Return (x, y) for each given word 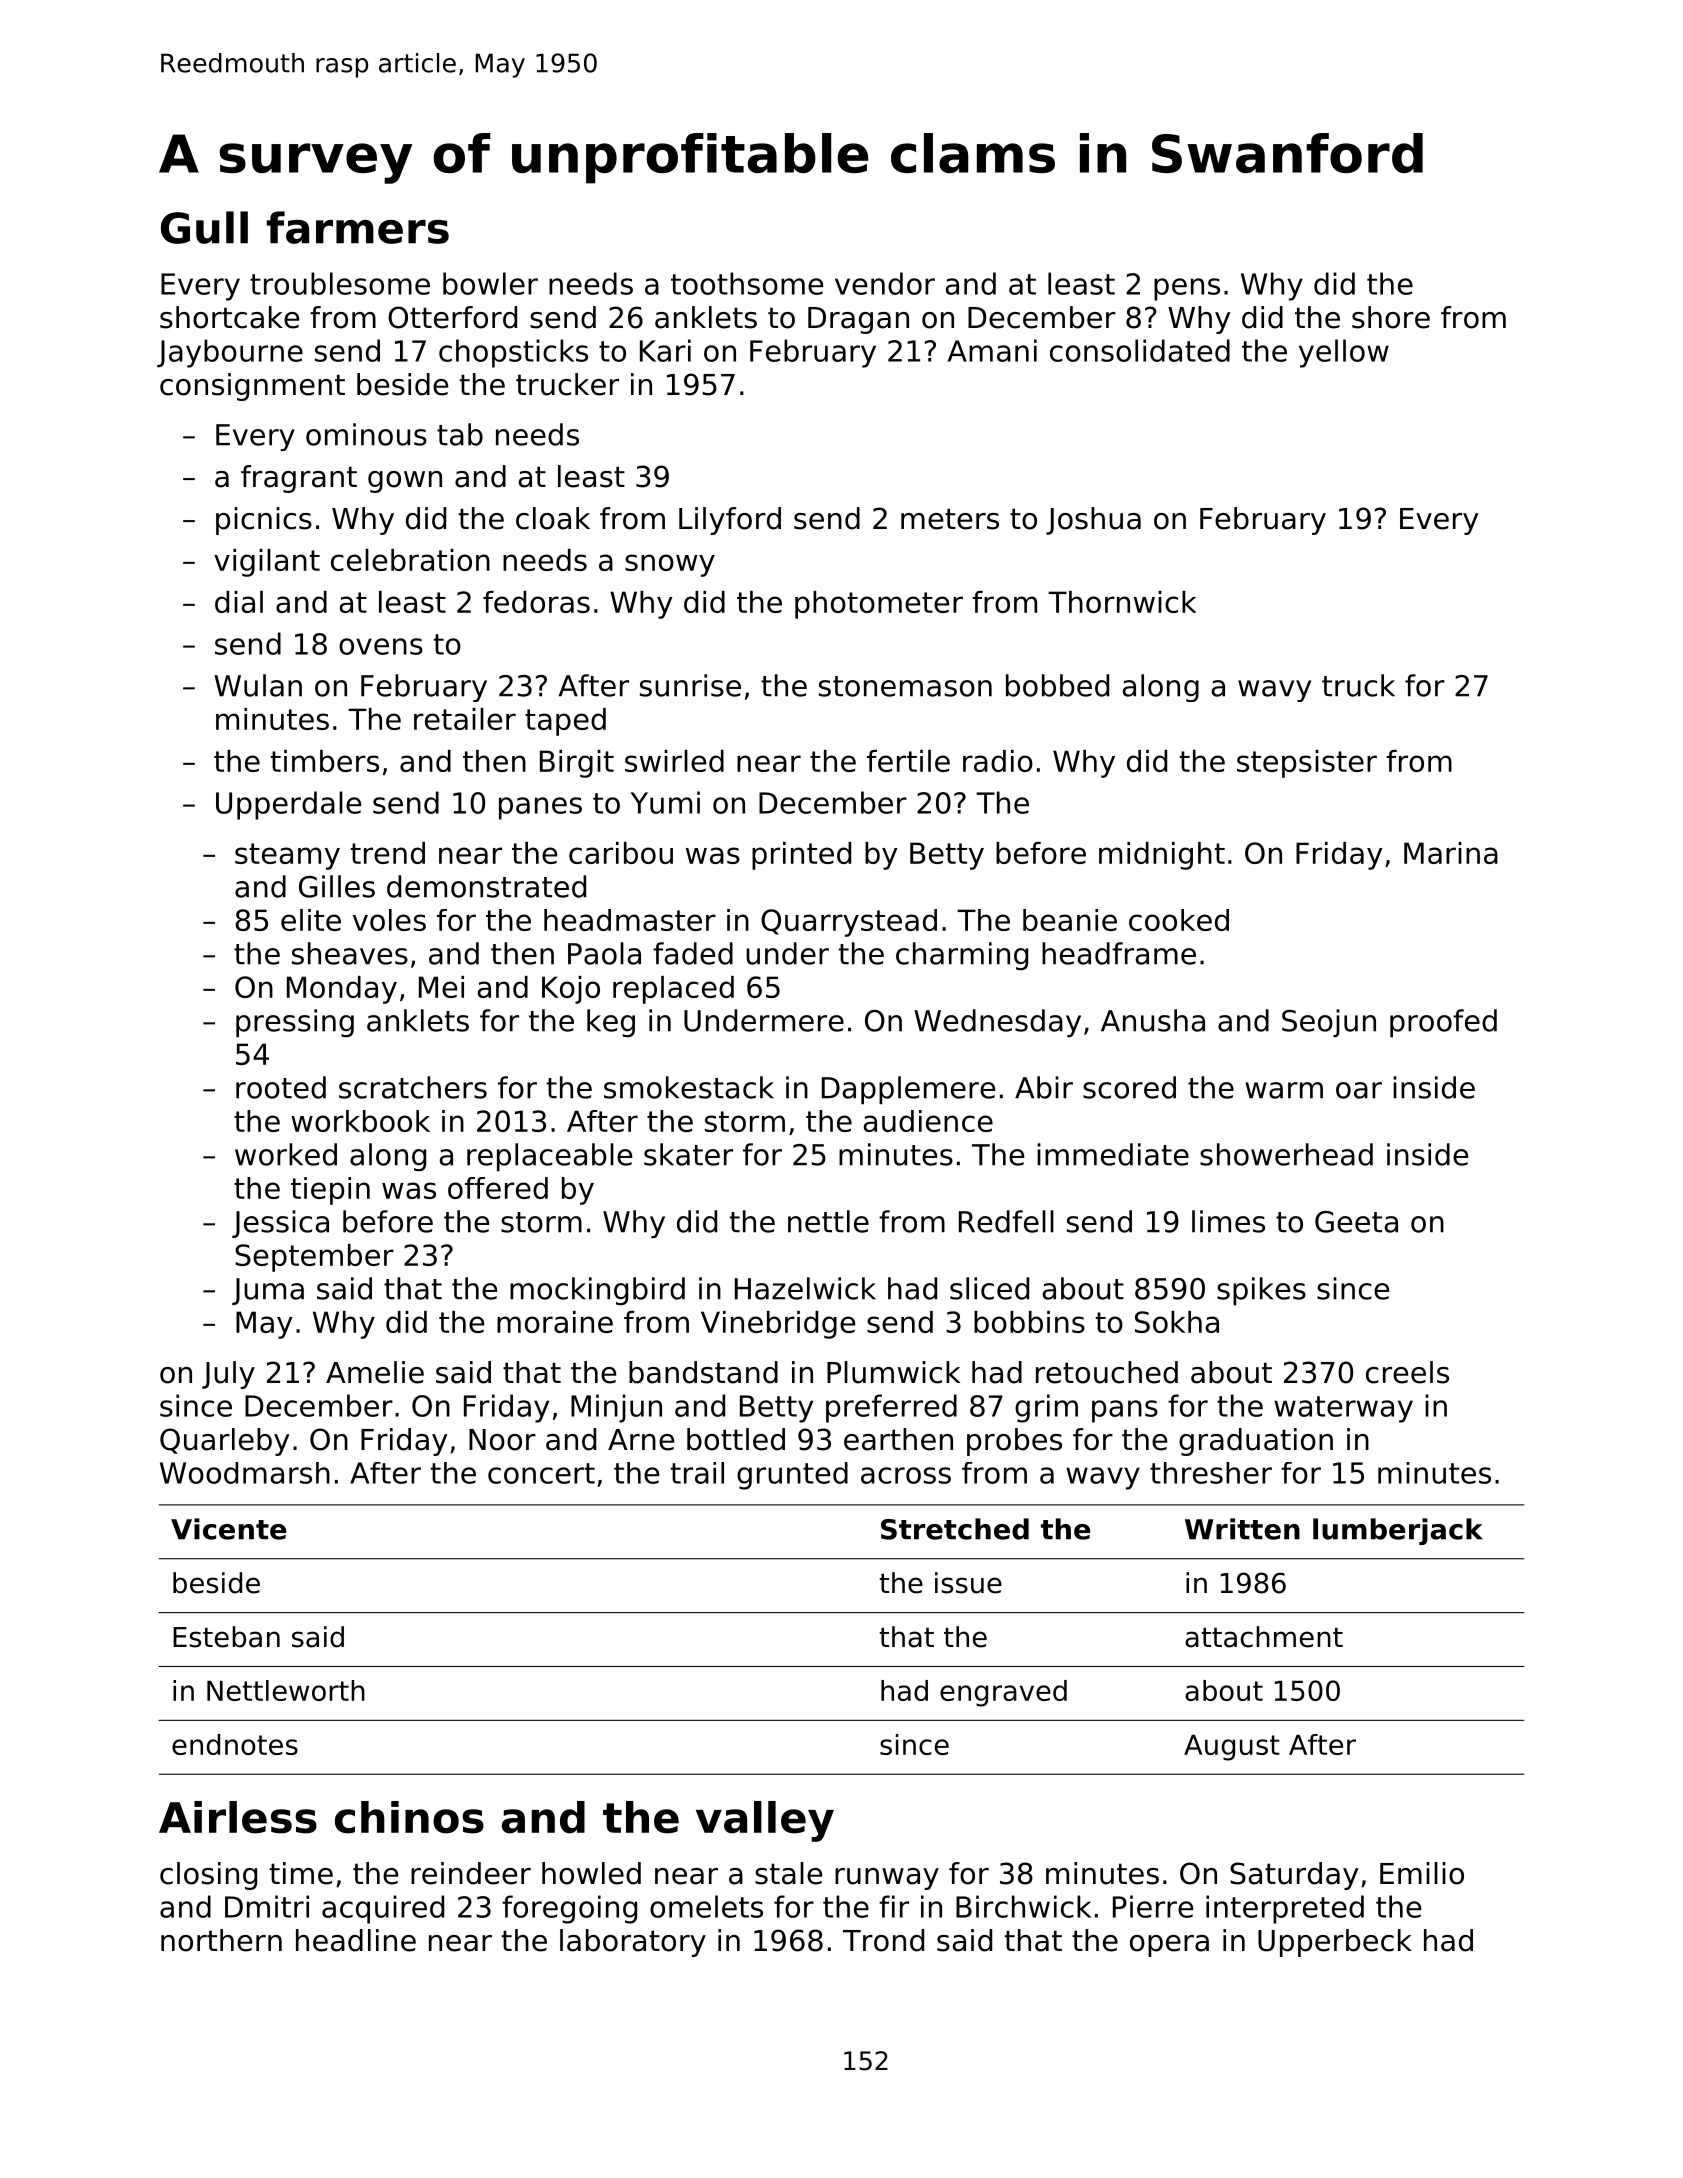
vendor (885, 283)
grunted (792, 1476)
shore (1391, 317)
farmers (358, 227)
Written (1242, 1529)
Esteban (226, 1637)
